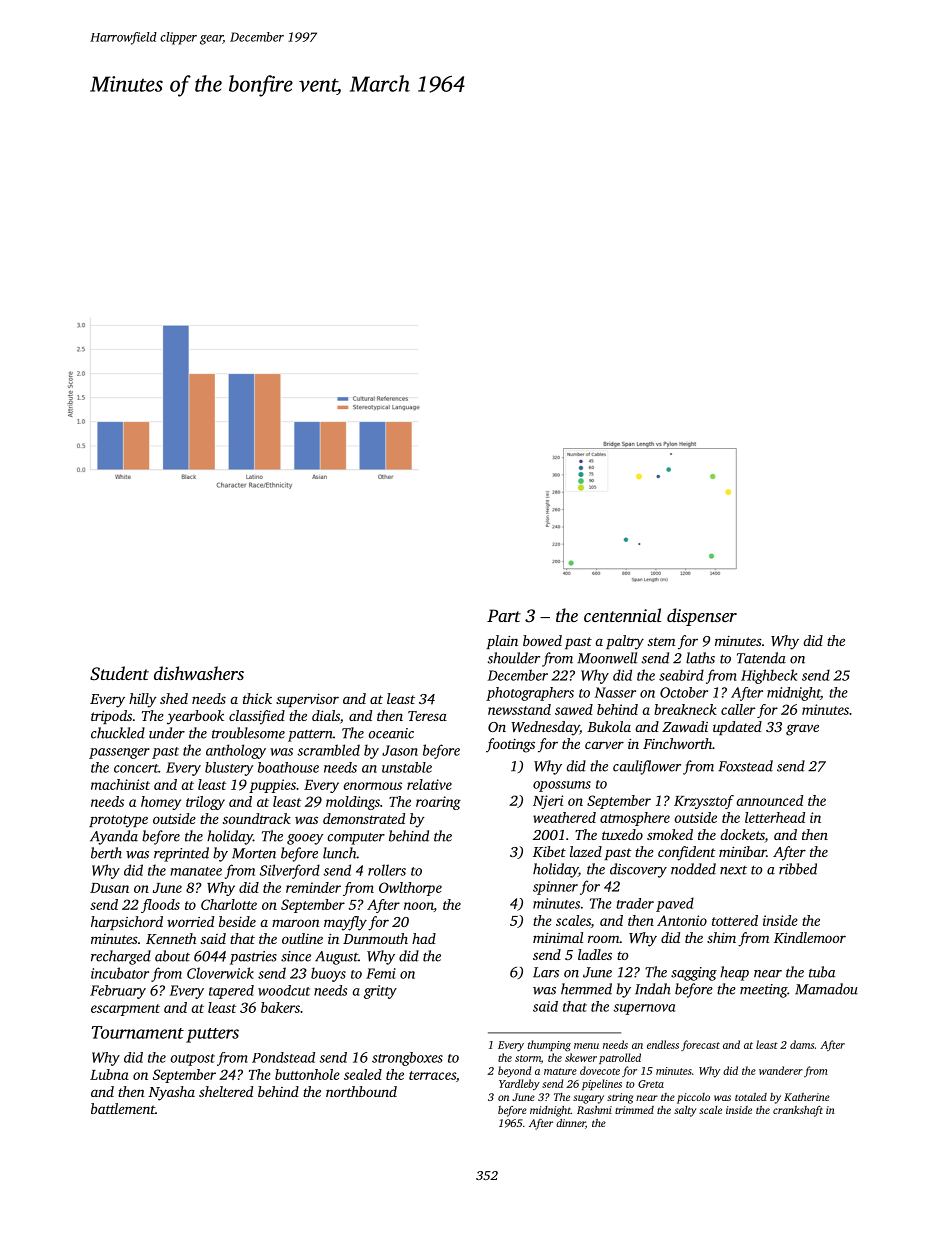 The image size is (952, 1233). I want to click on manatee, so click(196, 871).
